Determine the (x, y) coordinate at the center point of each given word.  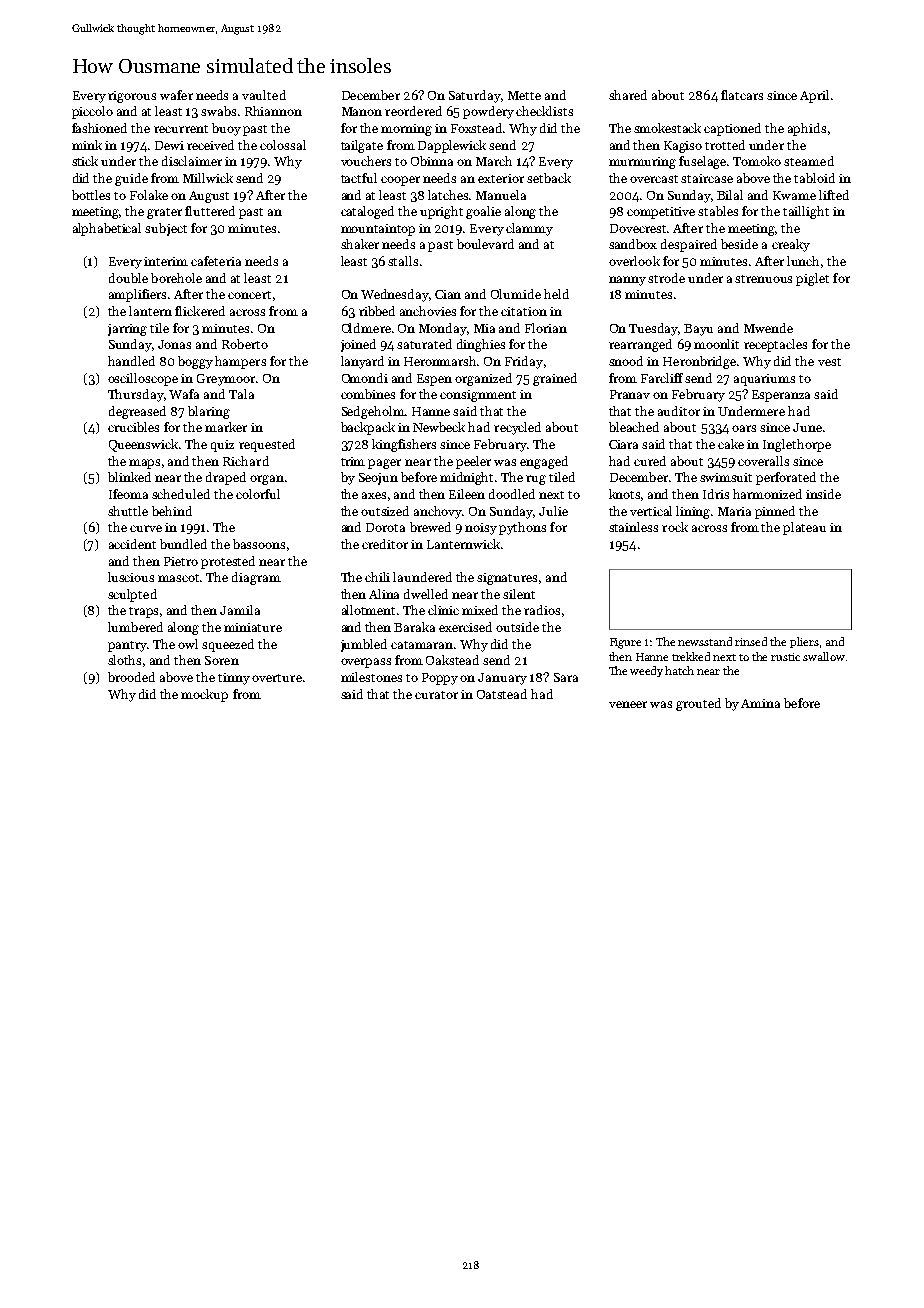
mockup (204, 695)
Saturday (475, 96)
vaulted (264, 95)
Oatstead (502, 694)
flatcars (742, 95)
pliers (804, 642)
